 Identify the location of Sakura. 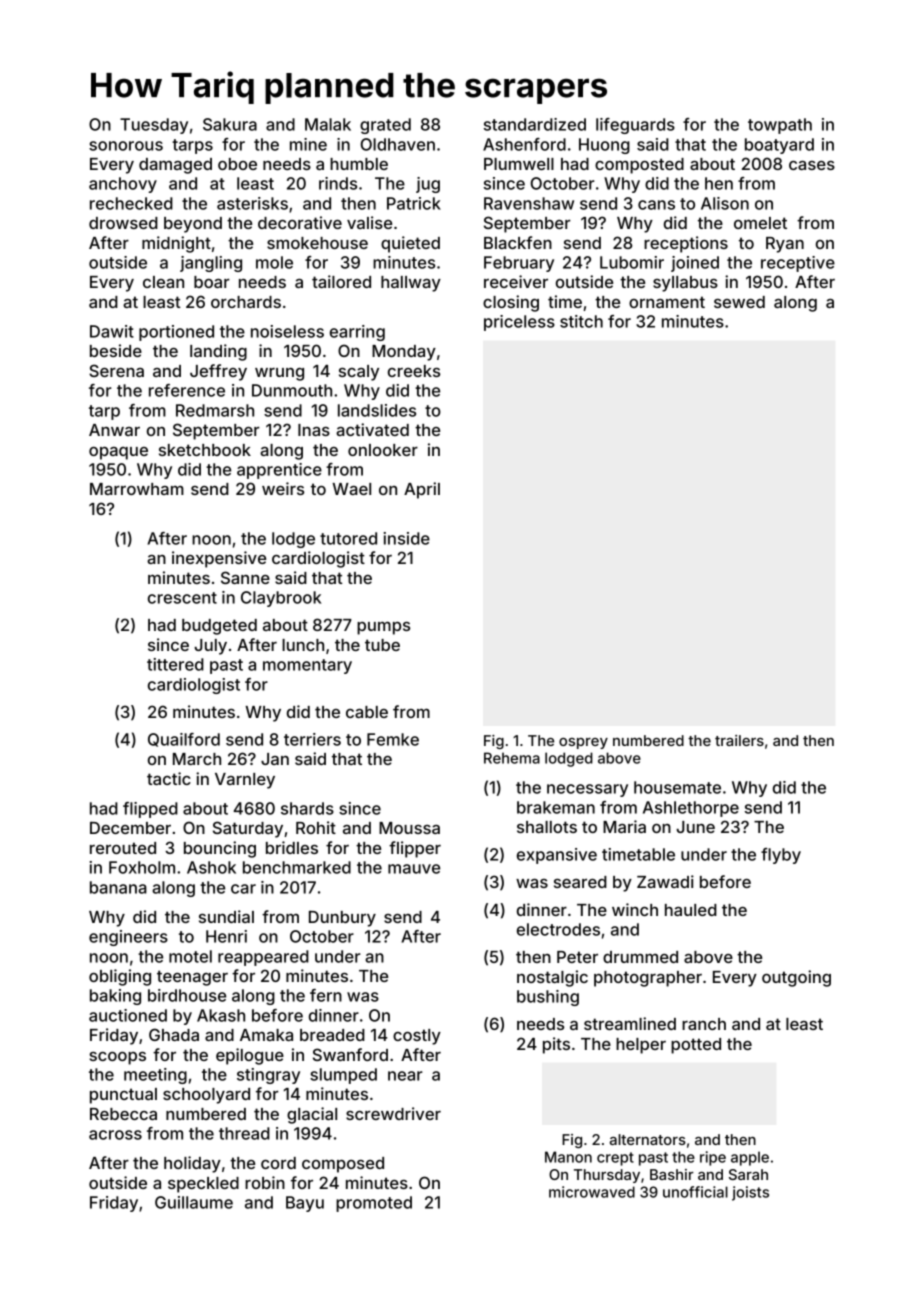
(230, 124).
